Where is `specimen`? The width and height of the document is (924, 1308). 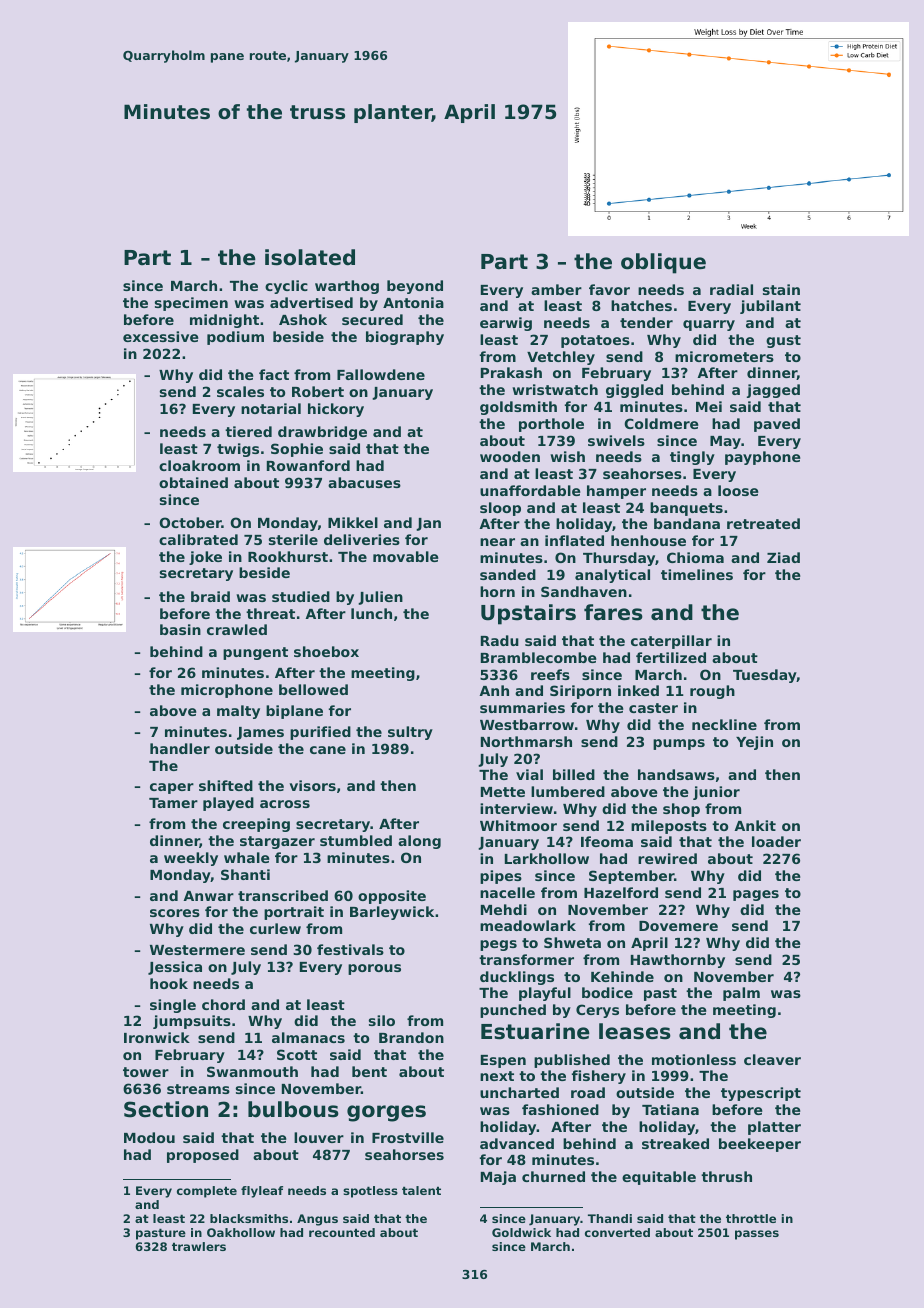 specimen is located at coordinates (191, 304).
